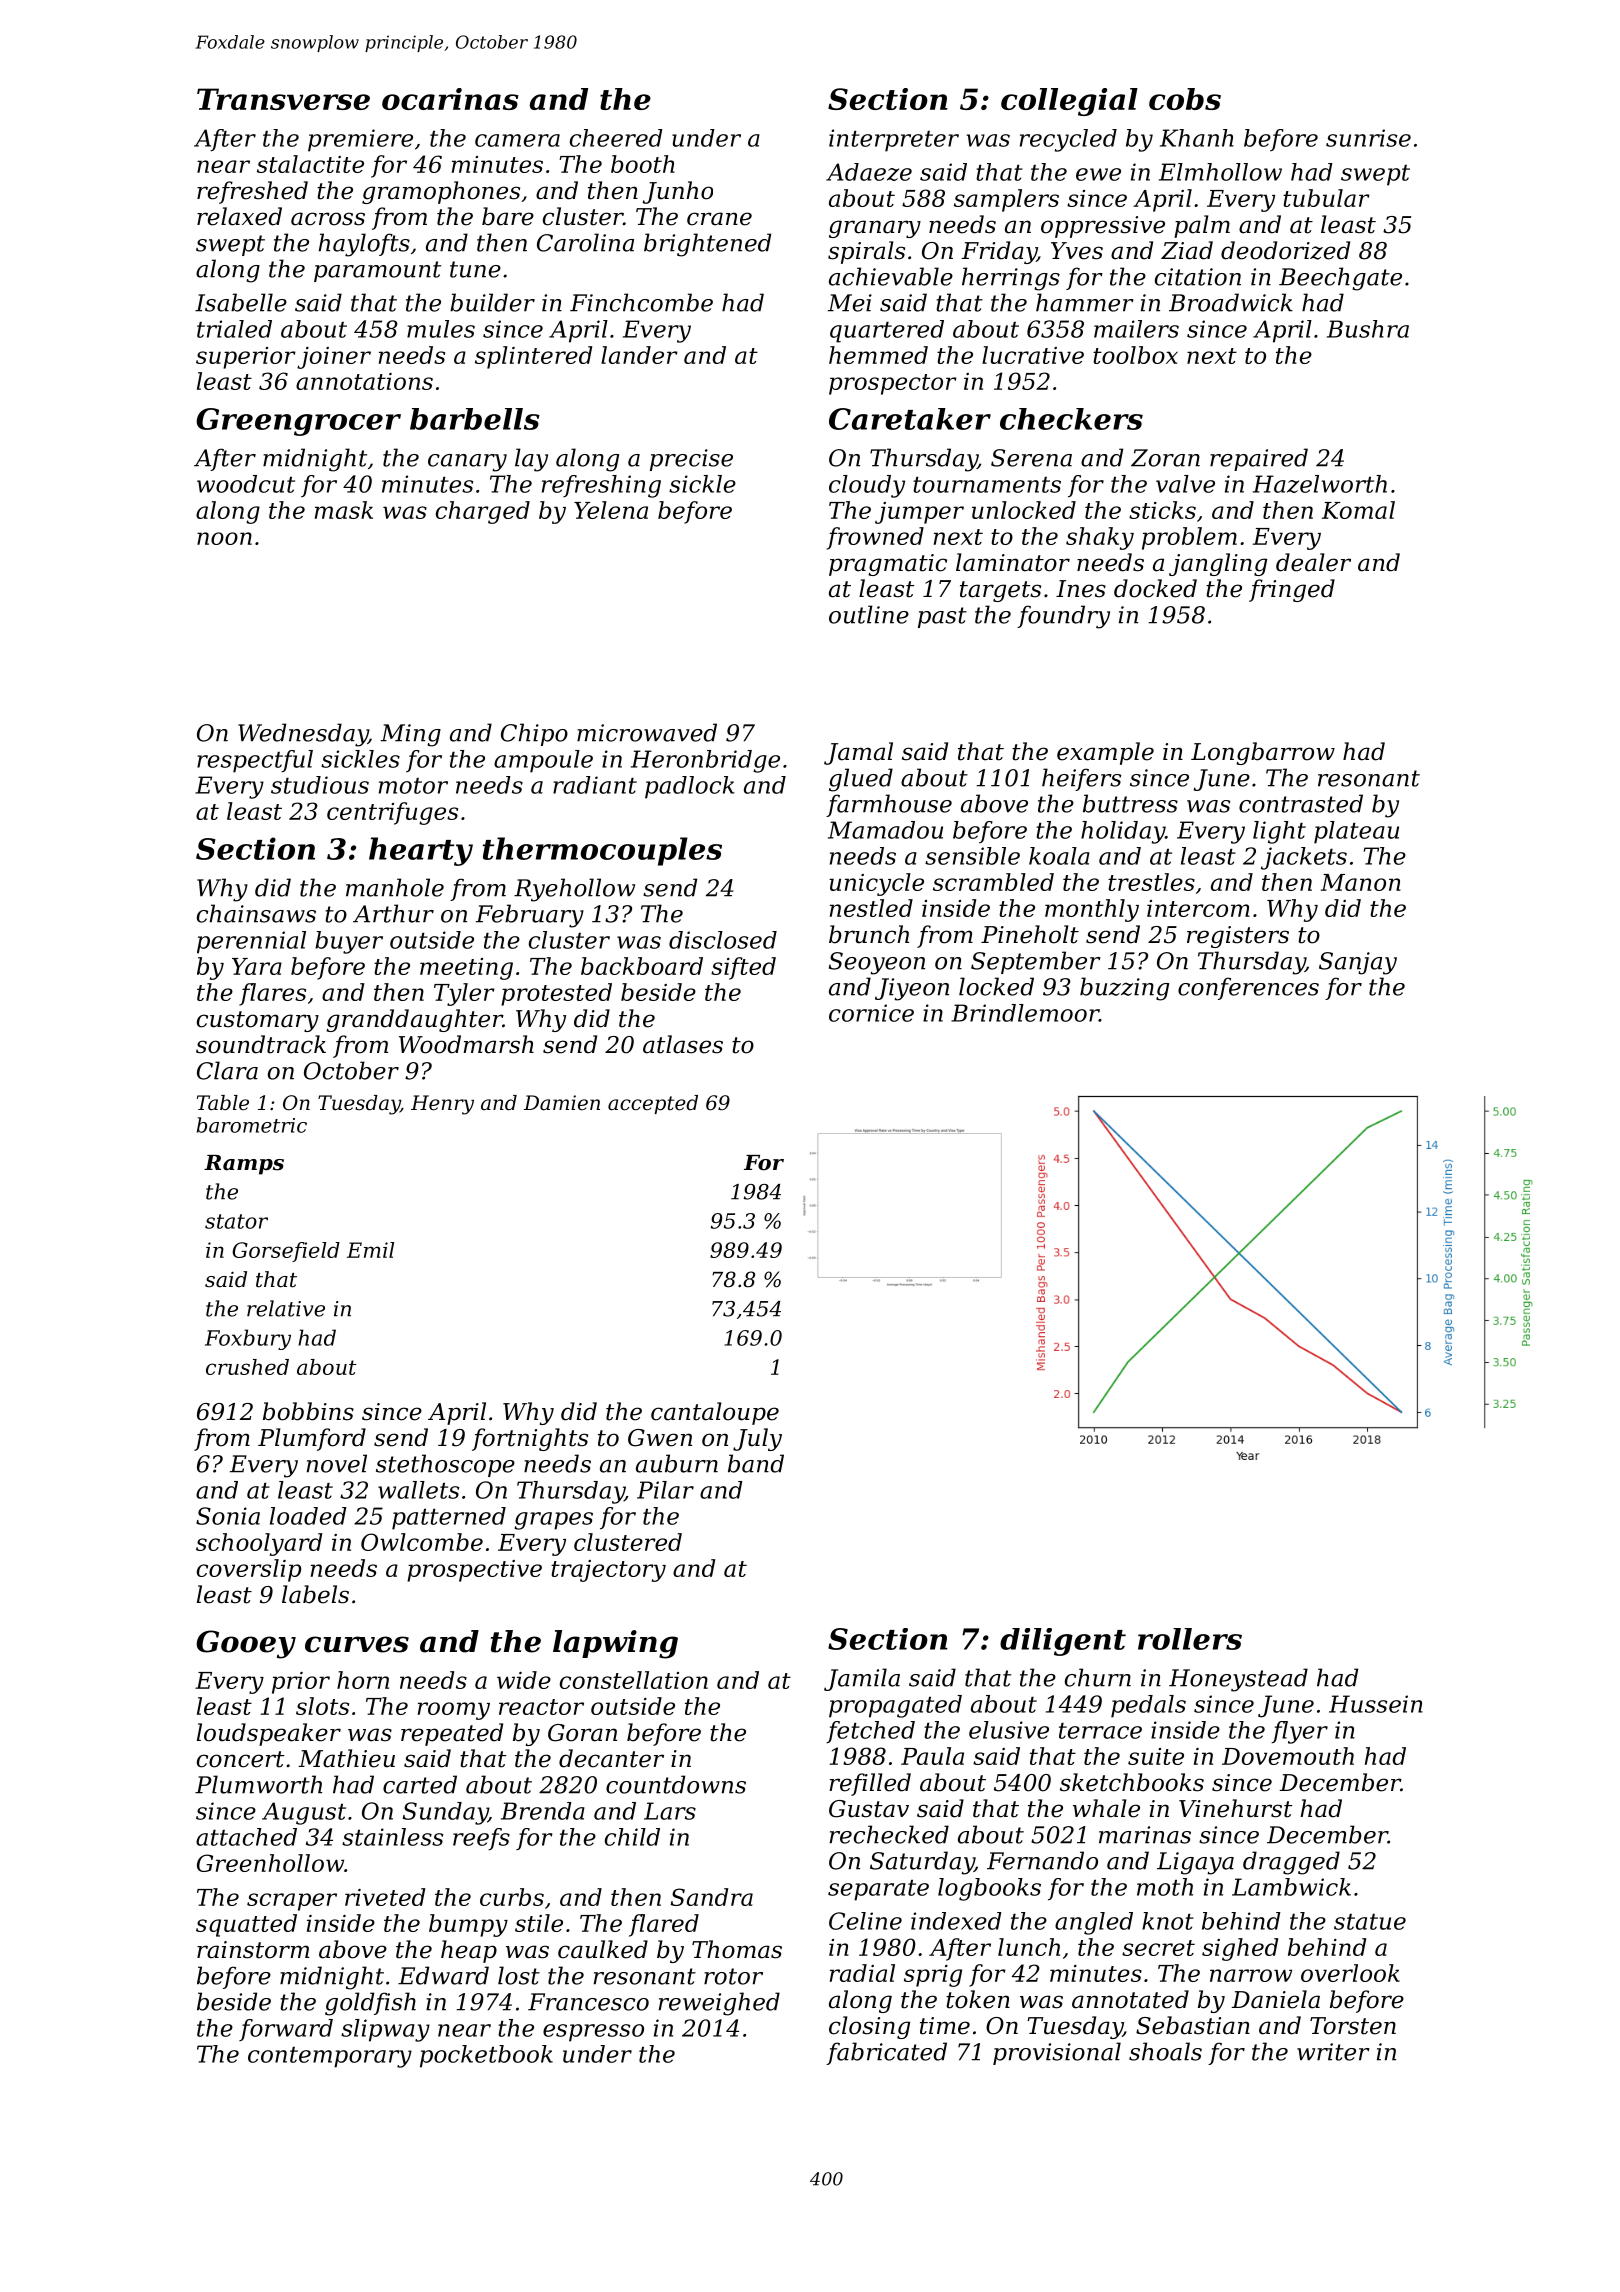 This screenshot has width=1620, height=2292. Describe the element at coordinates (641, 302) in the screenshot. I see `Finchcombe` at that location.
